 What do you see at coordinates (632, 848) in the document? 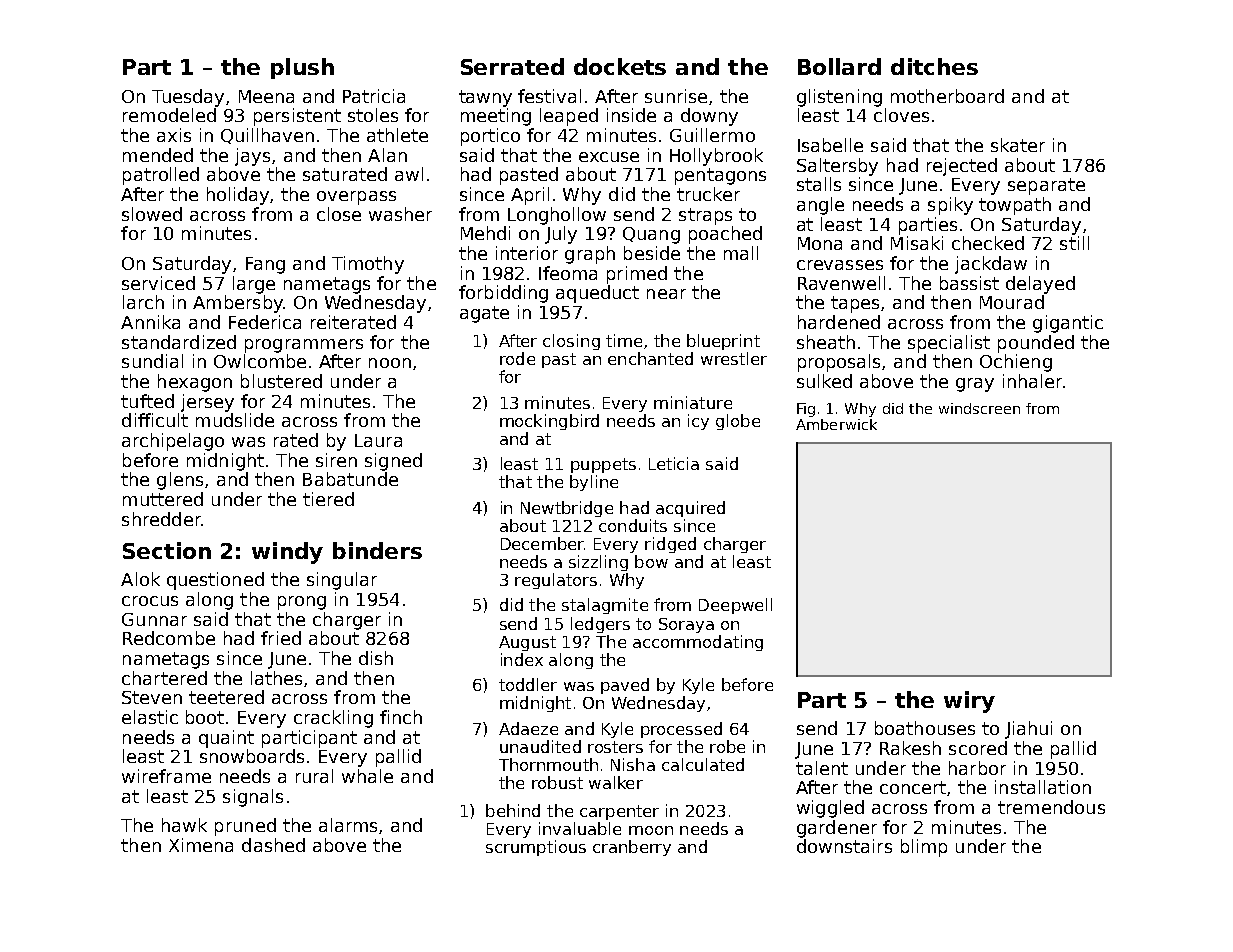
I see `cranberry` at bounding box center [632, 848].
